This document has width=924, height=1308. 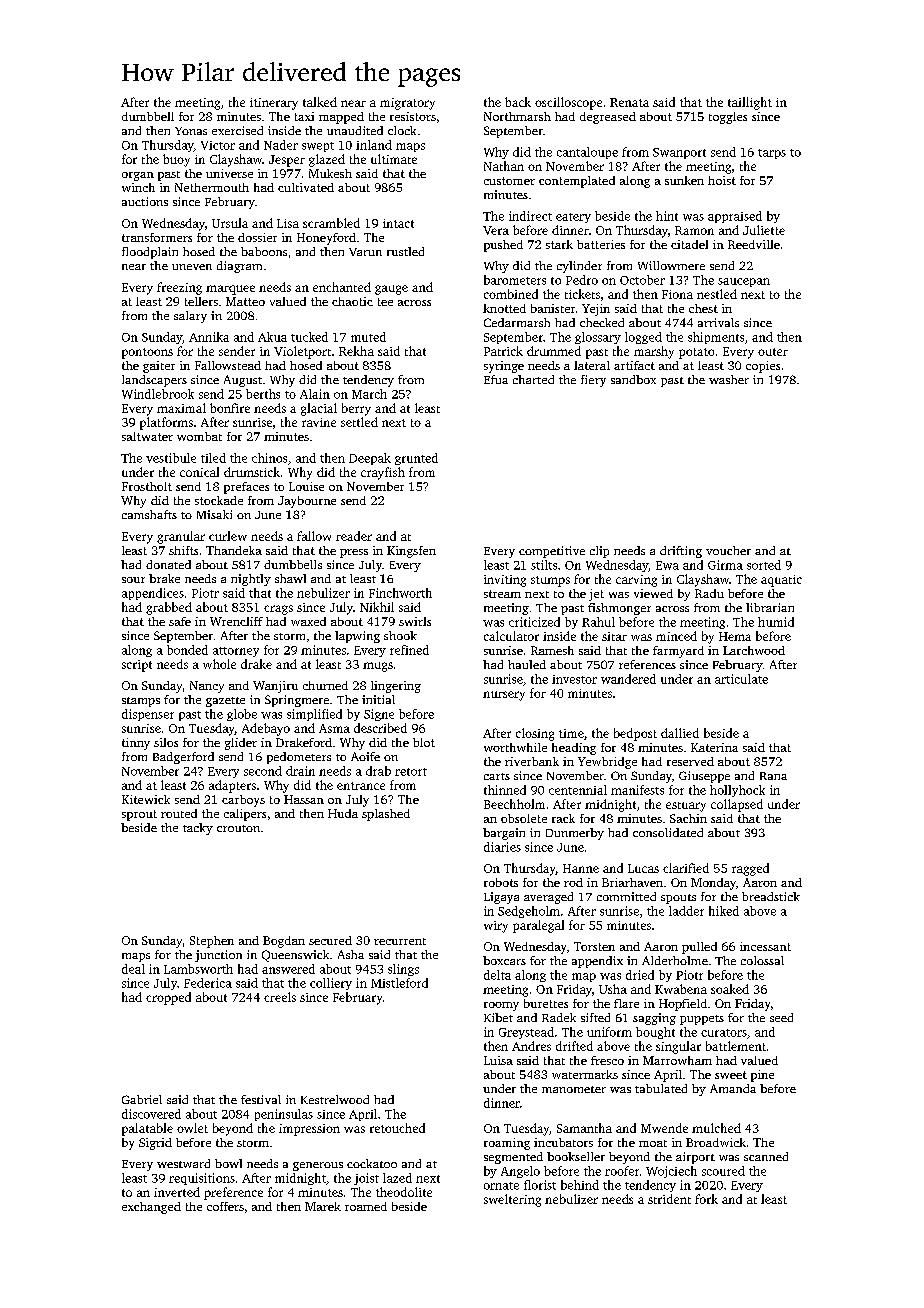 What do you see at coordinates (546, 1003) in the document?
I see `burettes` at bounding box center [546, 1003].
